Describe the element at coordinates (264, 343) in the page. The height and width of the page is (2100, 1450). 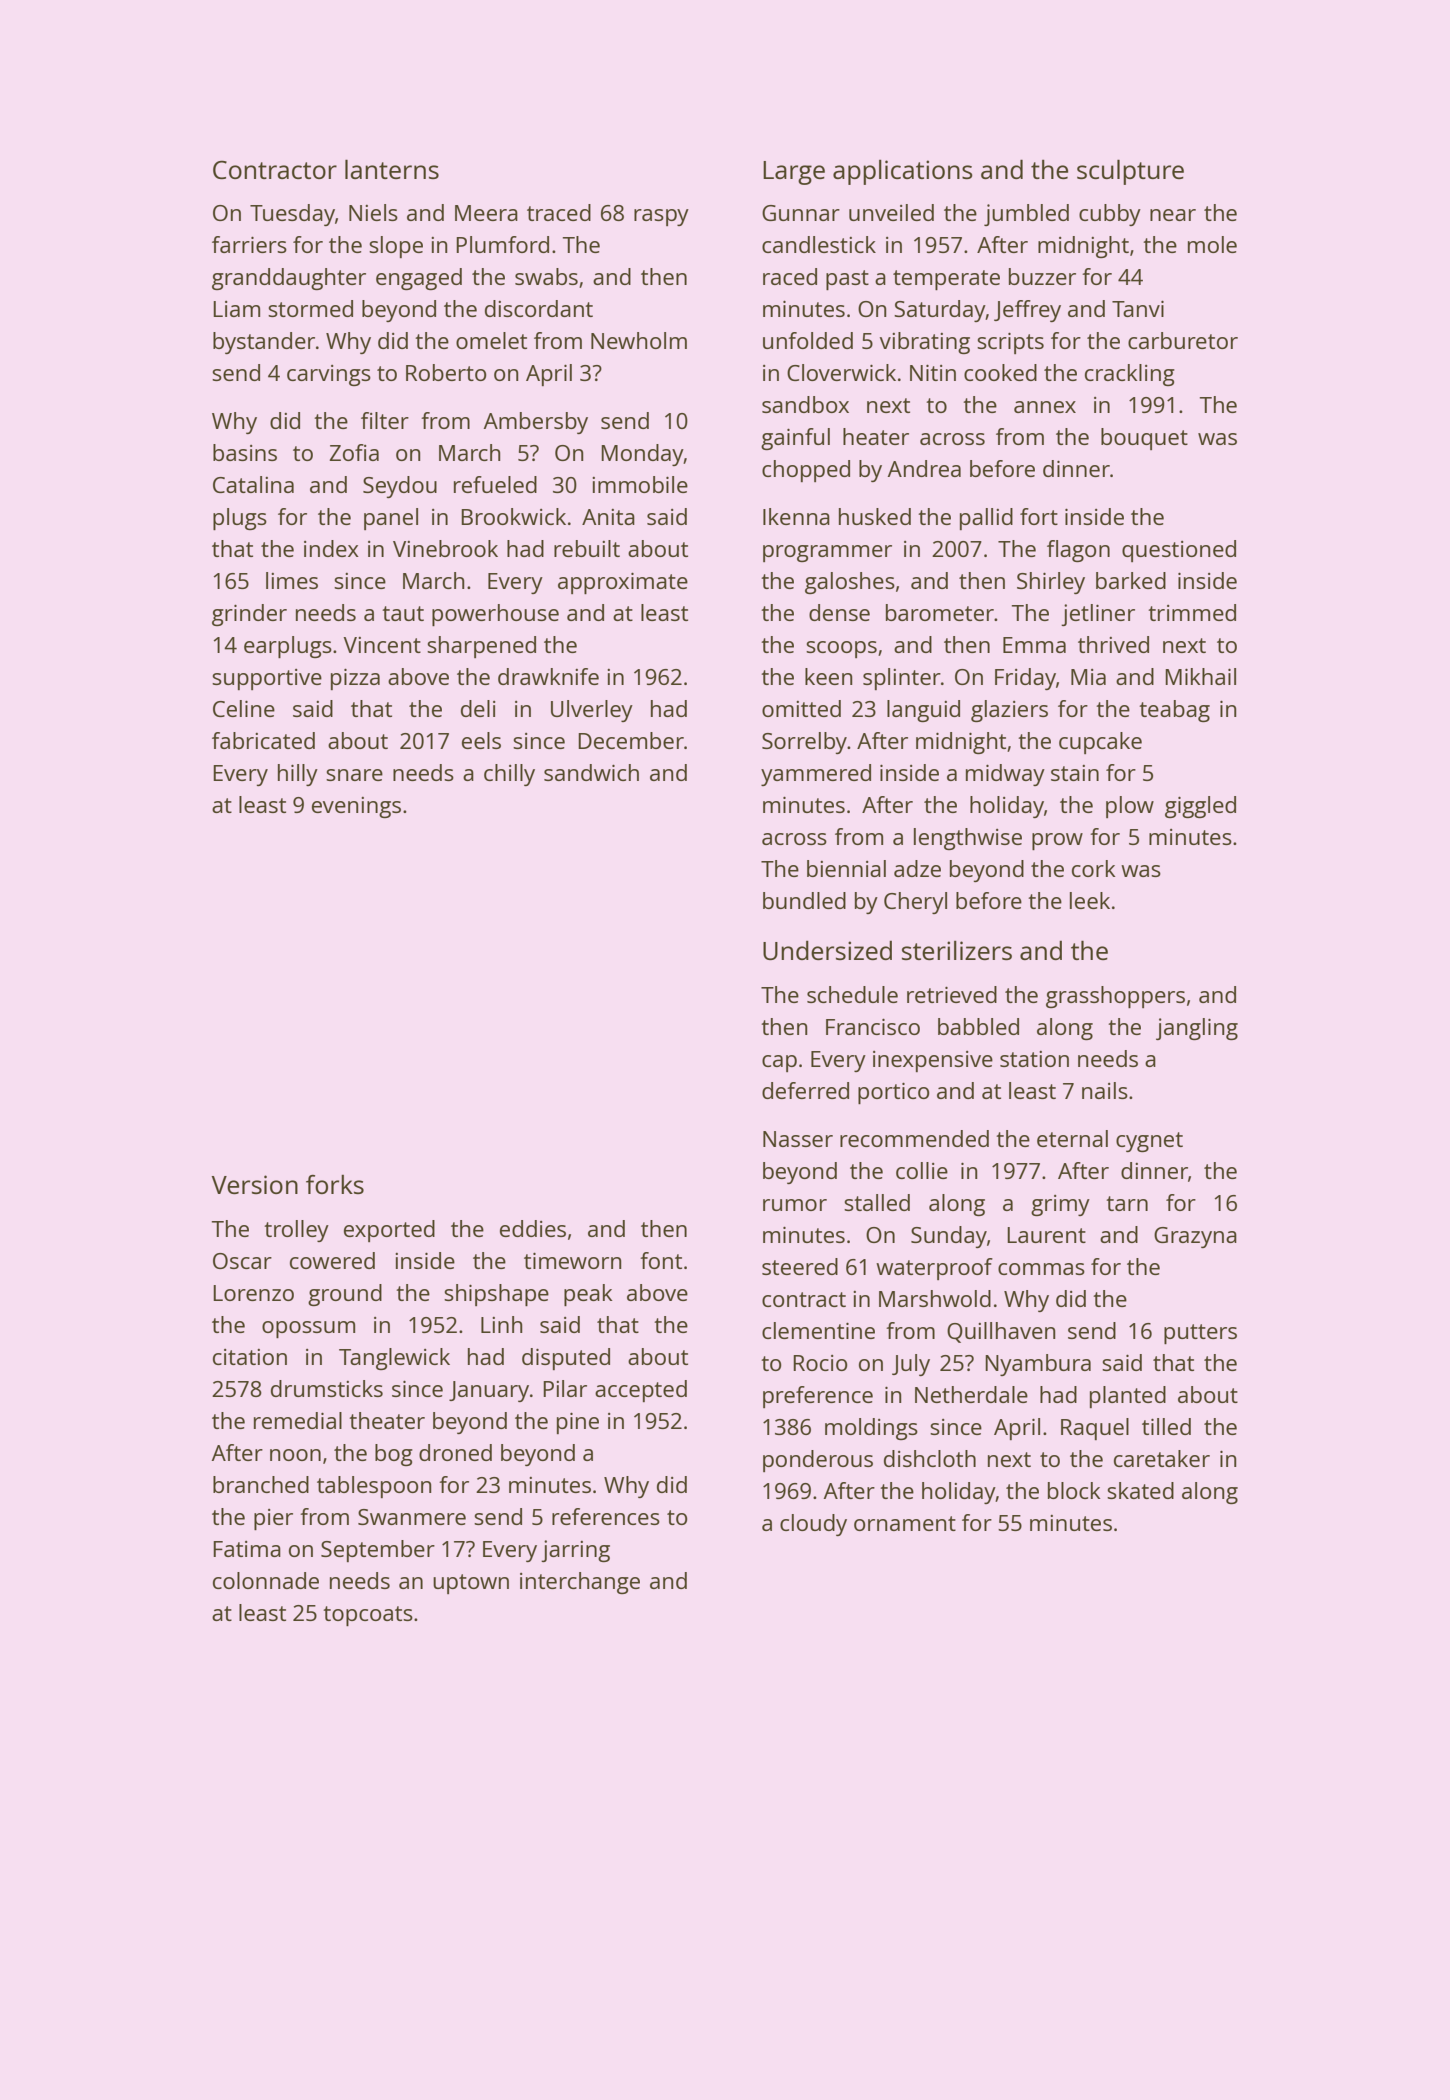
I see `bystander` at that location.
